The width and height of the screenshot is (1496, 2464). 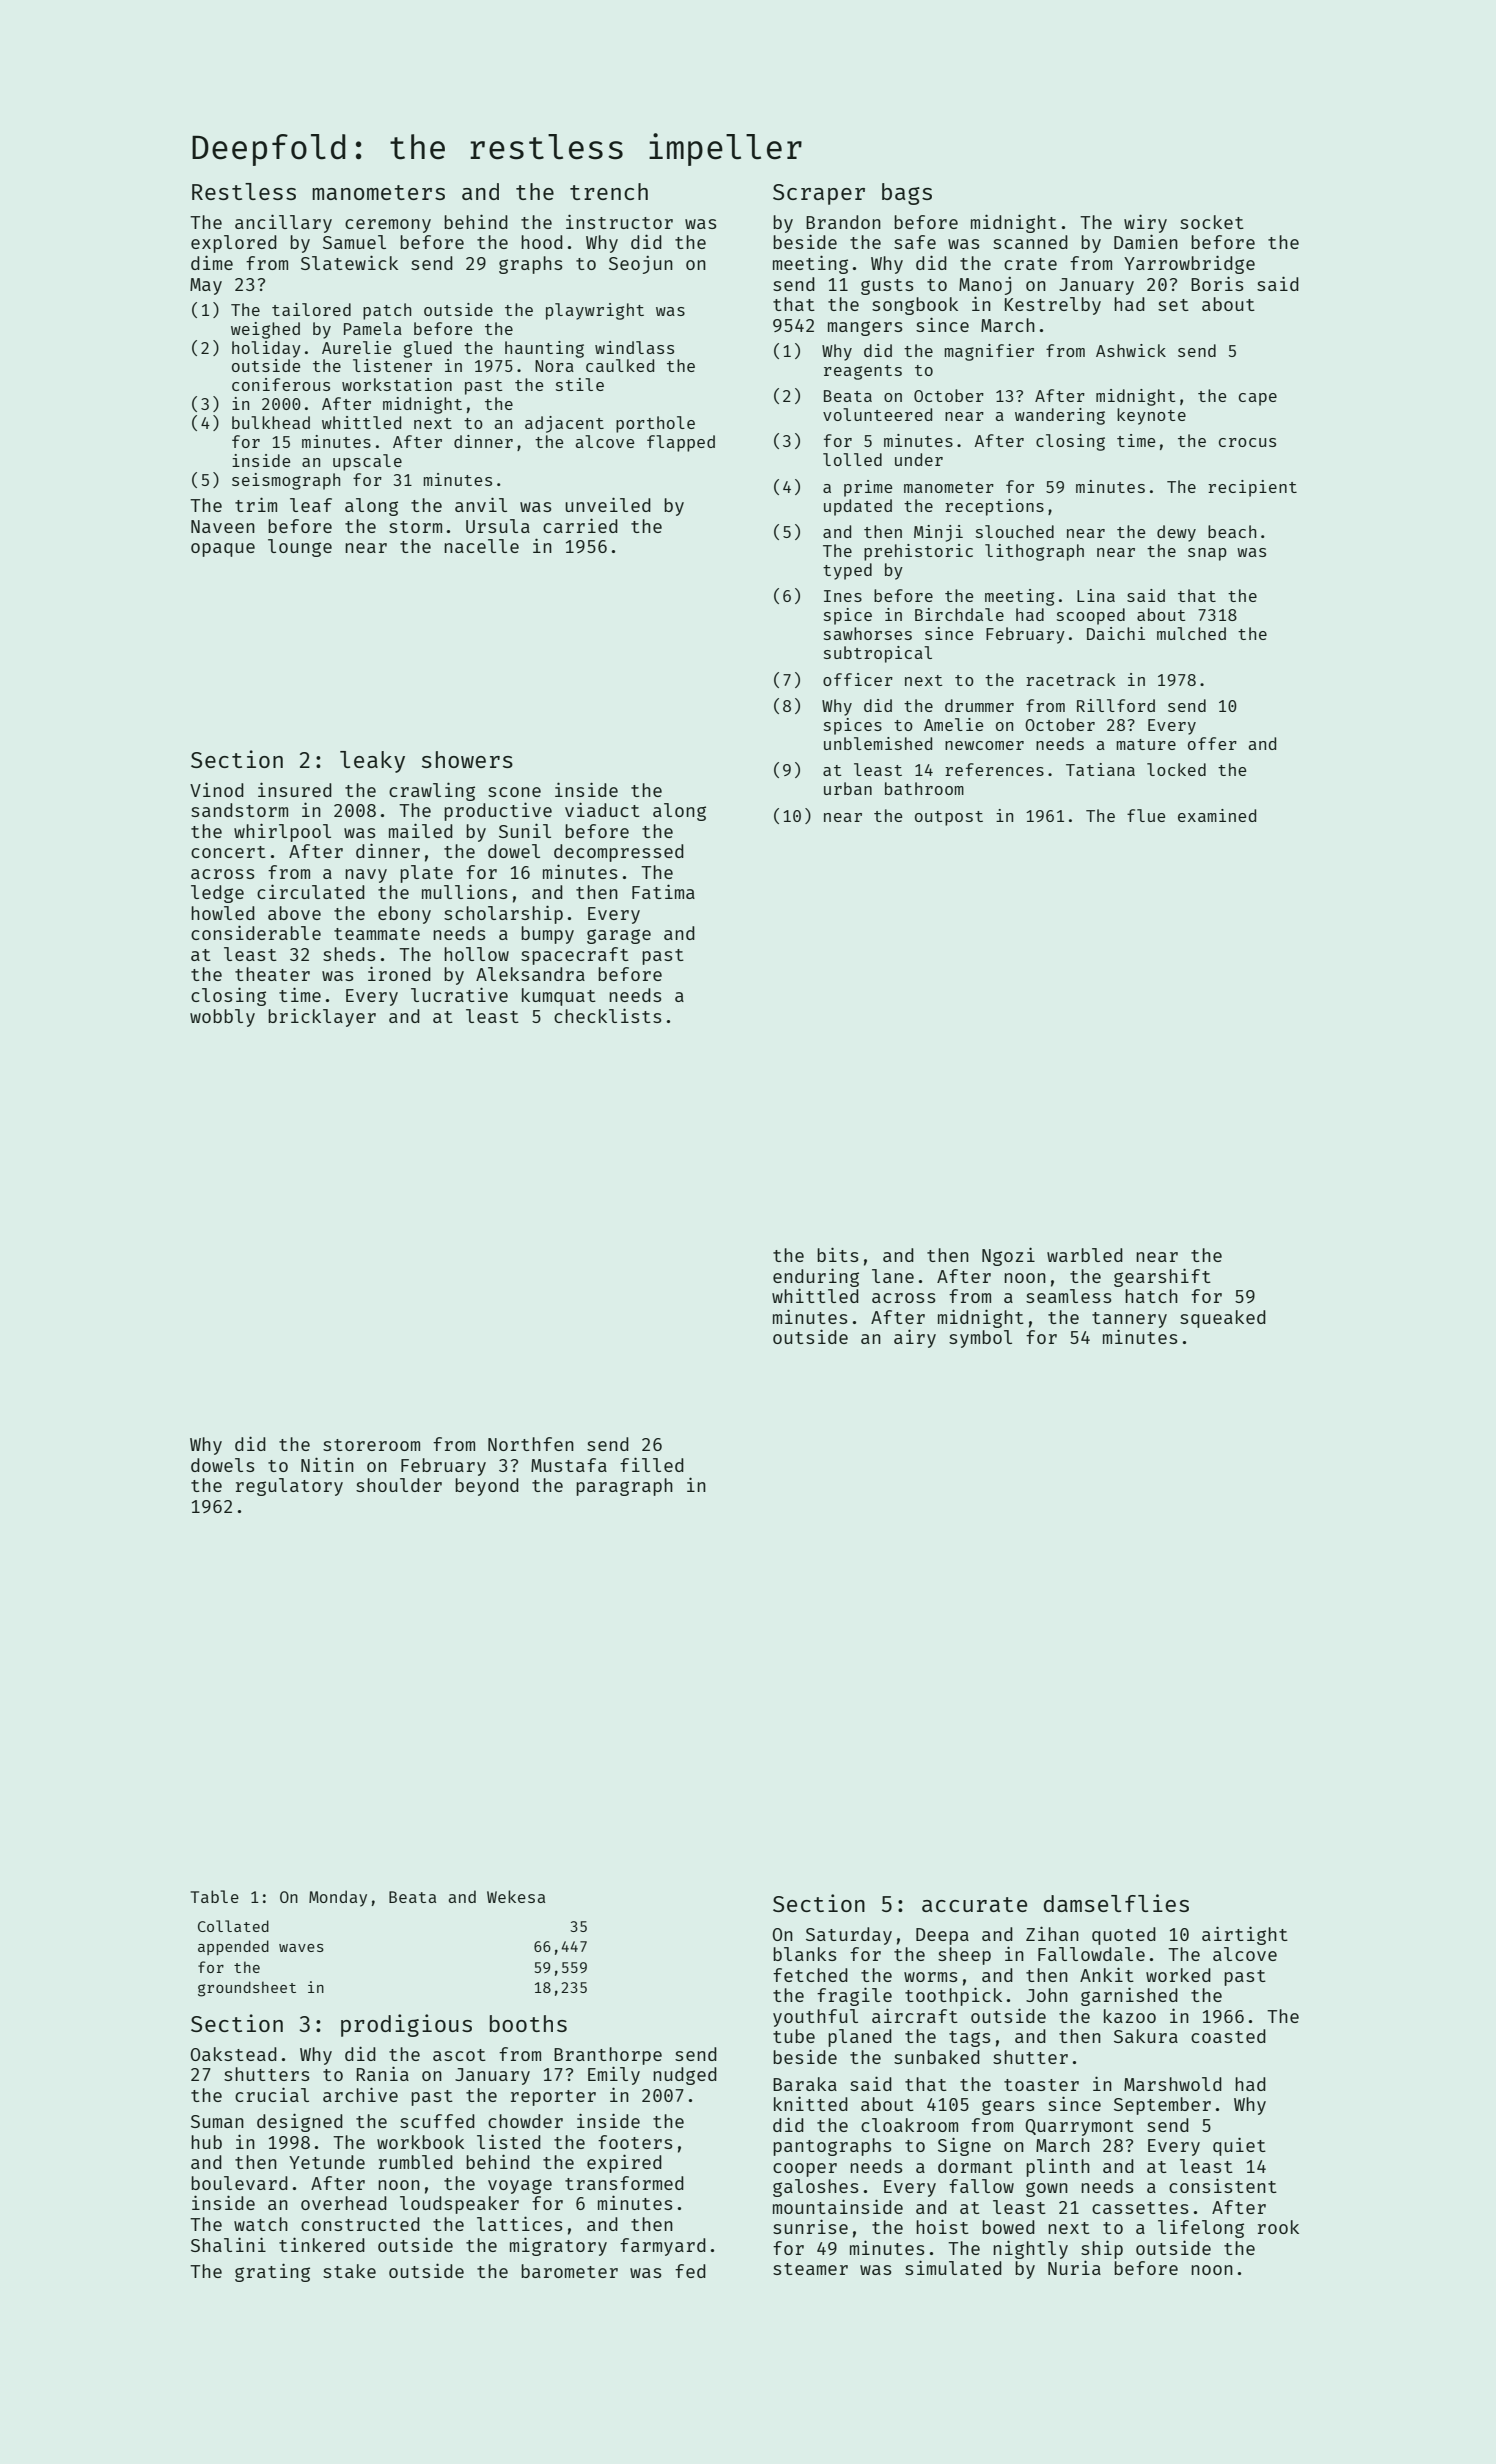 What do you see at coordinates (399, 1485) in the screenshot?
I see `shoulder` at bounding box center [399, 1485].
